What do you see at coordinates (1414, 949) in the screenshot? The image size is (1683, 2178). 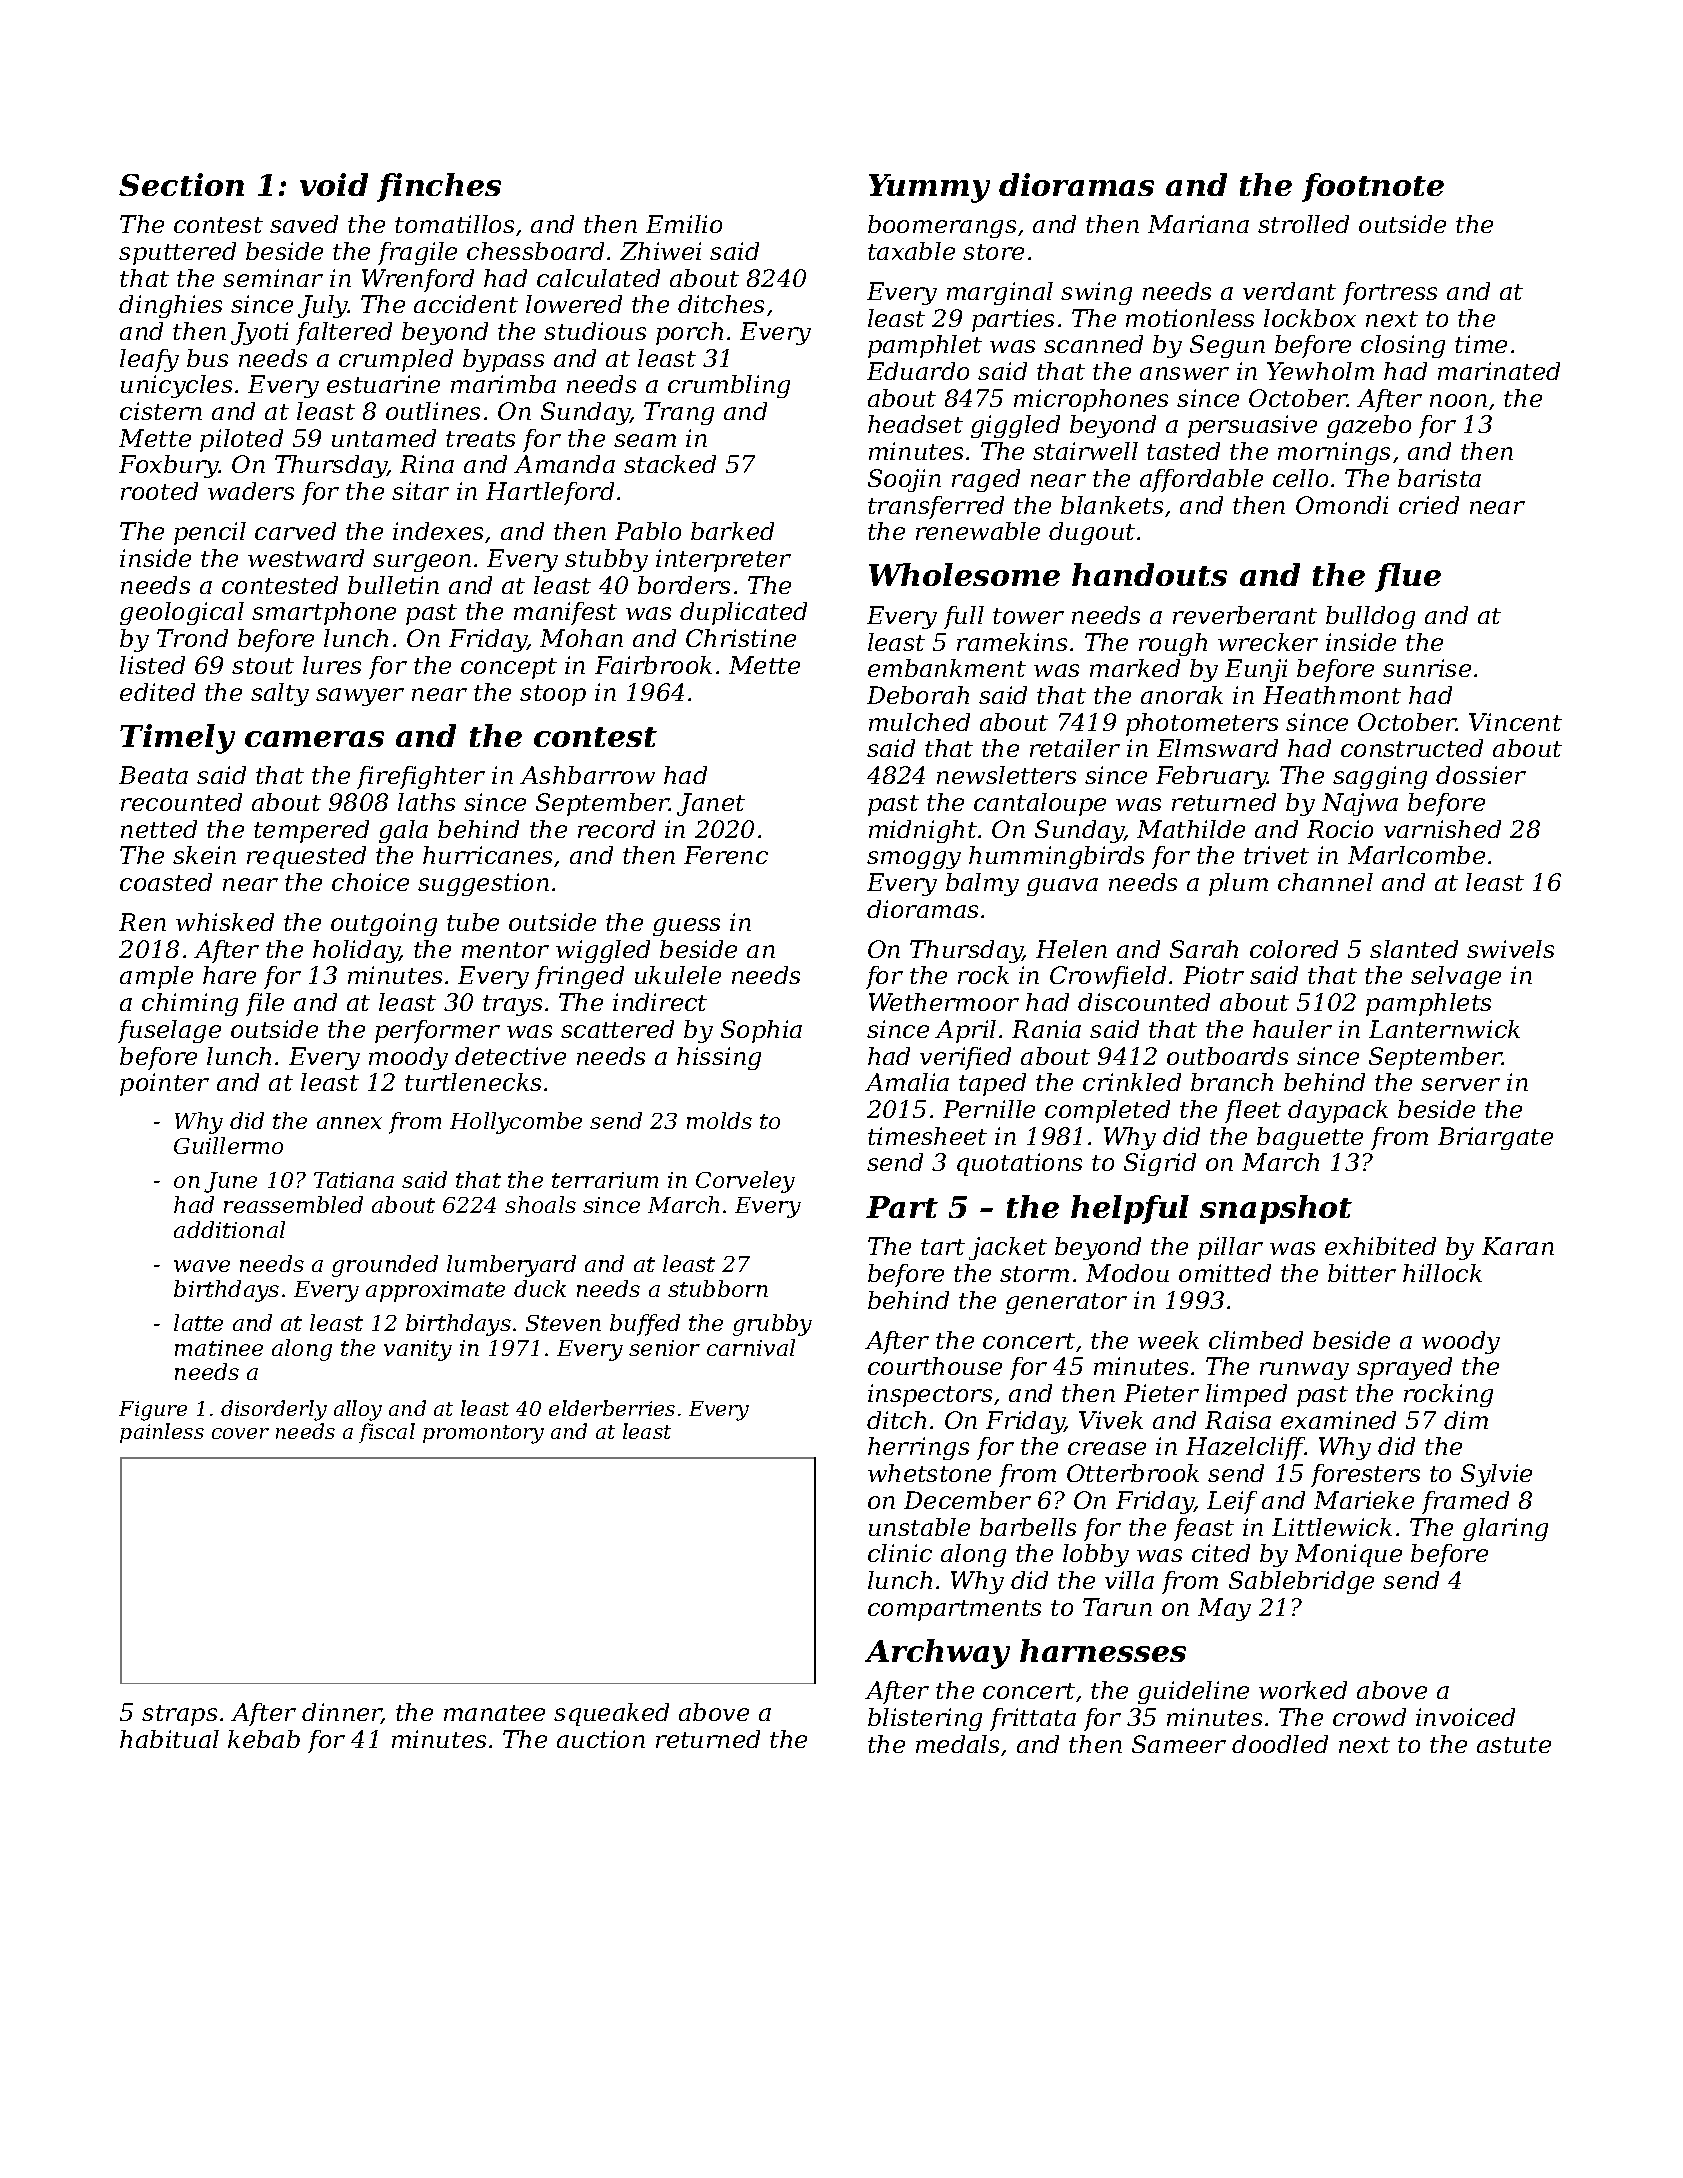 I see `slanted` at bounding box center [1414, 949].
